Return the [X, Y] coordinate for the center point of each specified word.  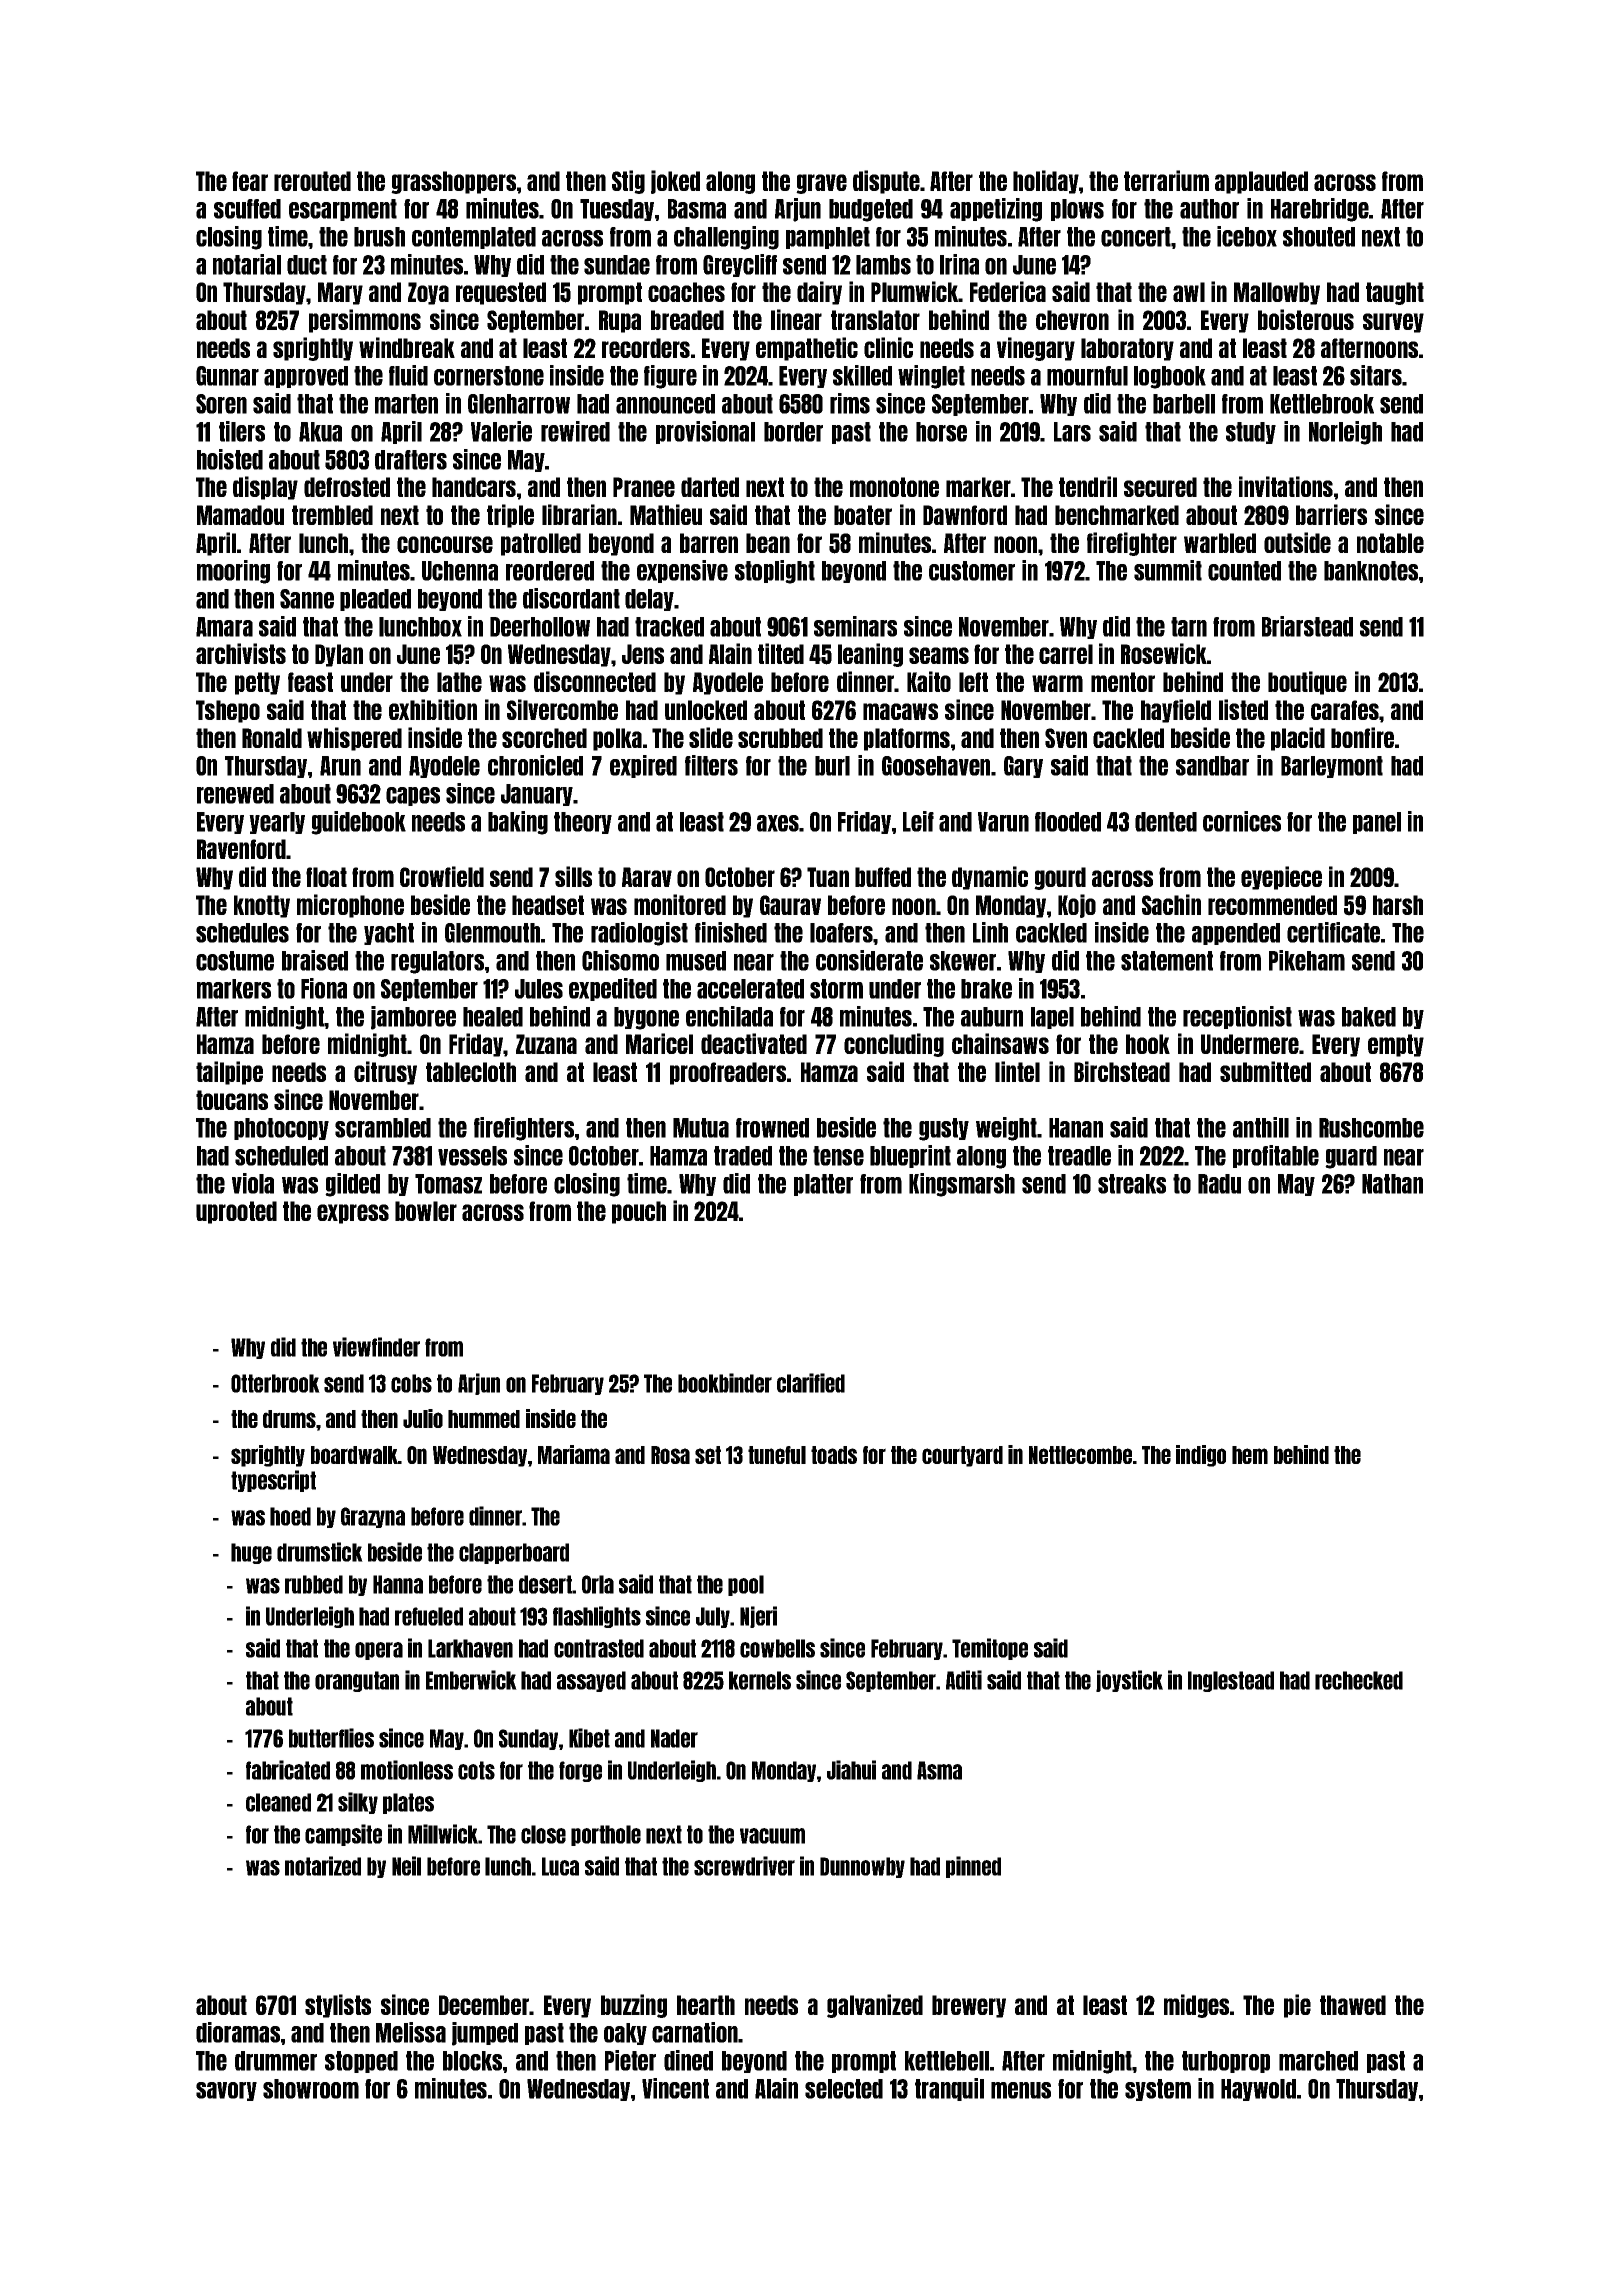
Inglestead [1231, 1681]
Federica [1008, 291]
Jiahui [851, 1770]
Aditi [964, 1680]
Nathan [1392, 1184]
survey [1393, 323]
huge [251, 1553]
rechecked [1359, 1680]
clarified [811, 1383]
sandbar [1212, 766]
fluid [408, 375]
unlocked [706, 710]
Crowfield [442, 876]
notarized [323, 1866]
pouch [639, 1212]
